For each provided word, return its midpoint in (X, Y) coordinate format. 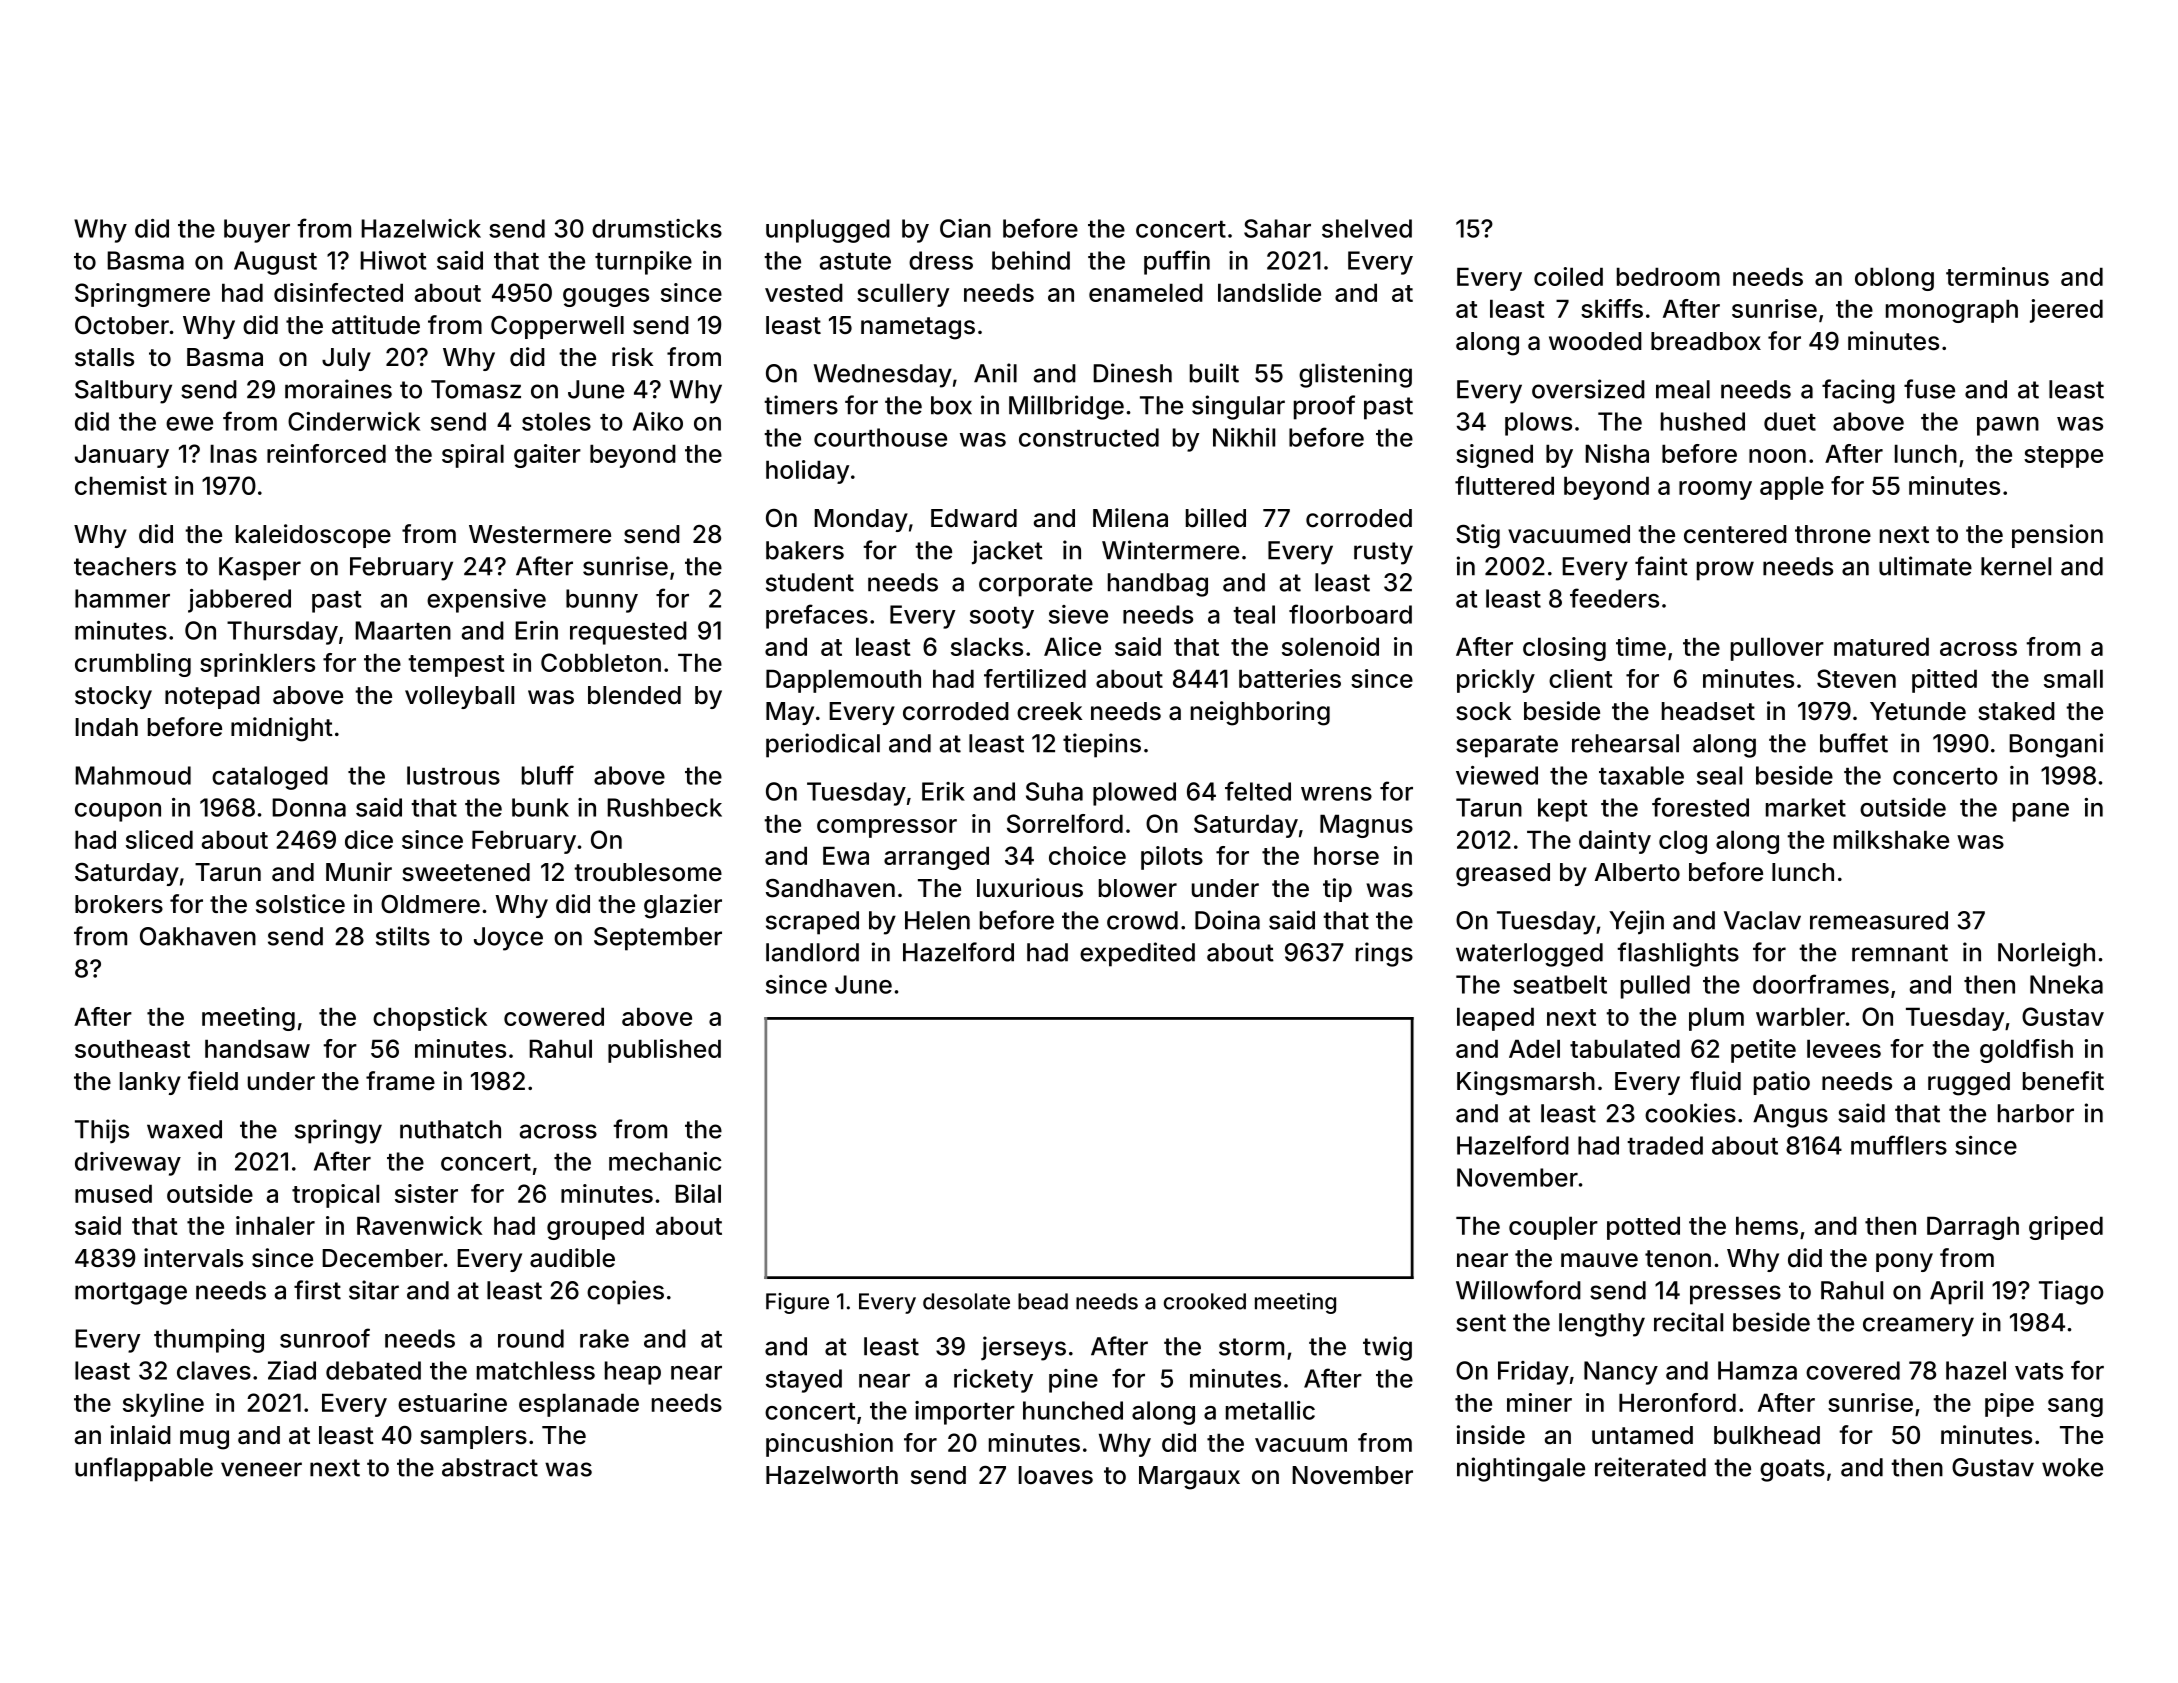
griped (2066, 1228)
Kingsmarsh (1526, 1083)
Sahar (1277, 228)
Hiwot (393, 260)
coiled (1568, 276)
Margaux (1189, 1478)
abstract (490, 1467)
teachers (125, 566)
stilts (403, 936)
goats (1792, 1470)
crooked (1205, 1301)
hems (1767, 1225)
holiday (807, 472)
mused (113, 1193)
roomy (1715, 490)
